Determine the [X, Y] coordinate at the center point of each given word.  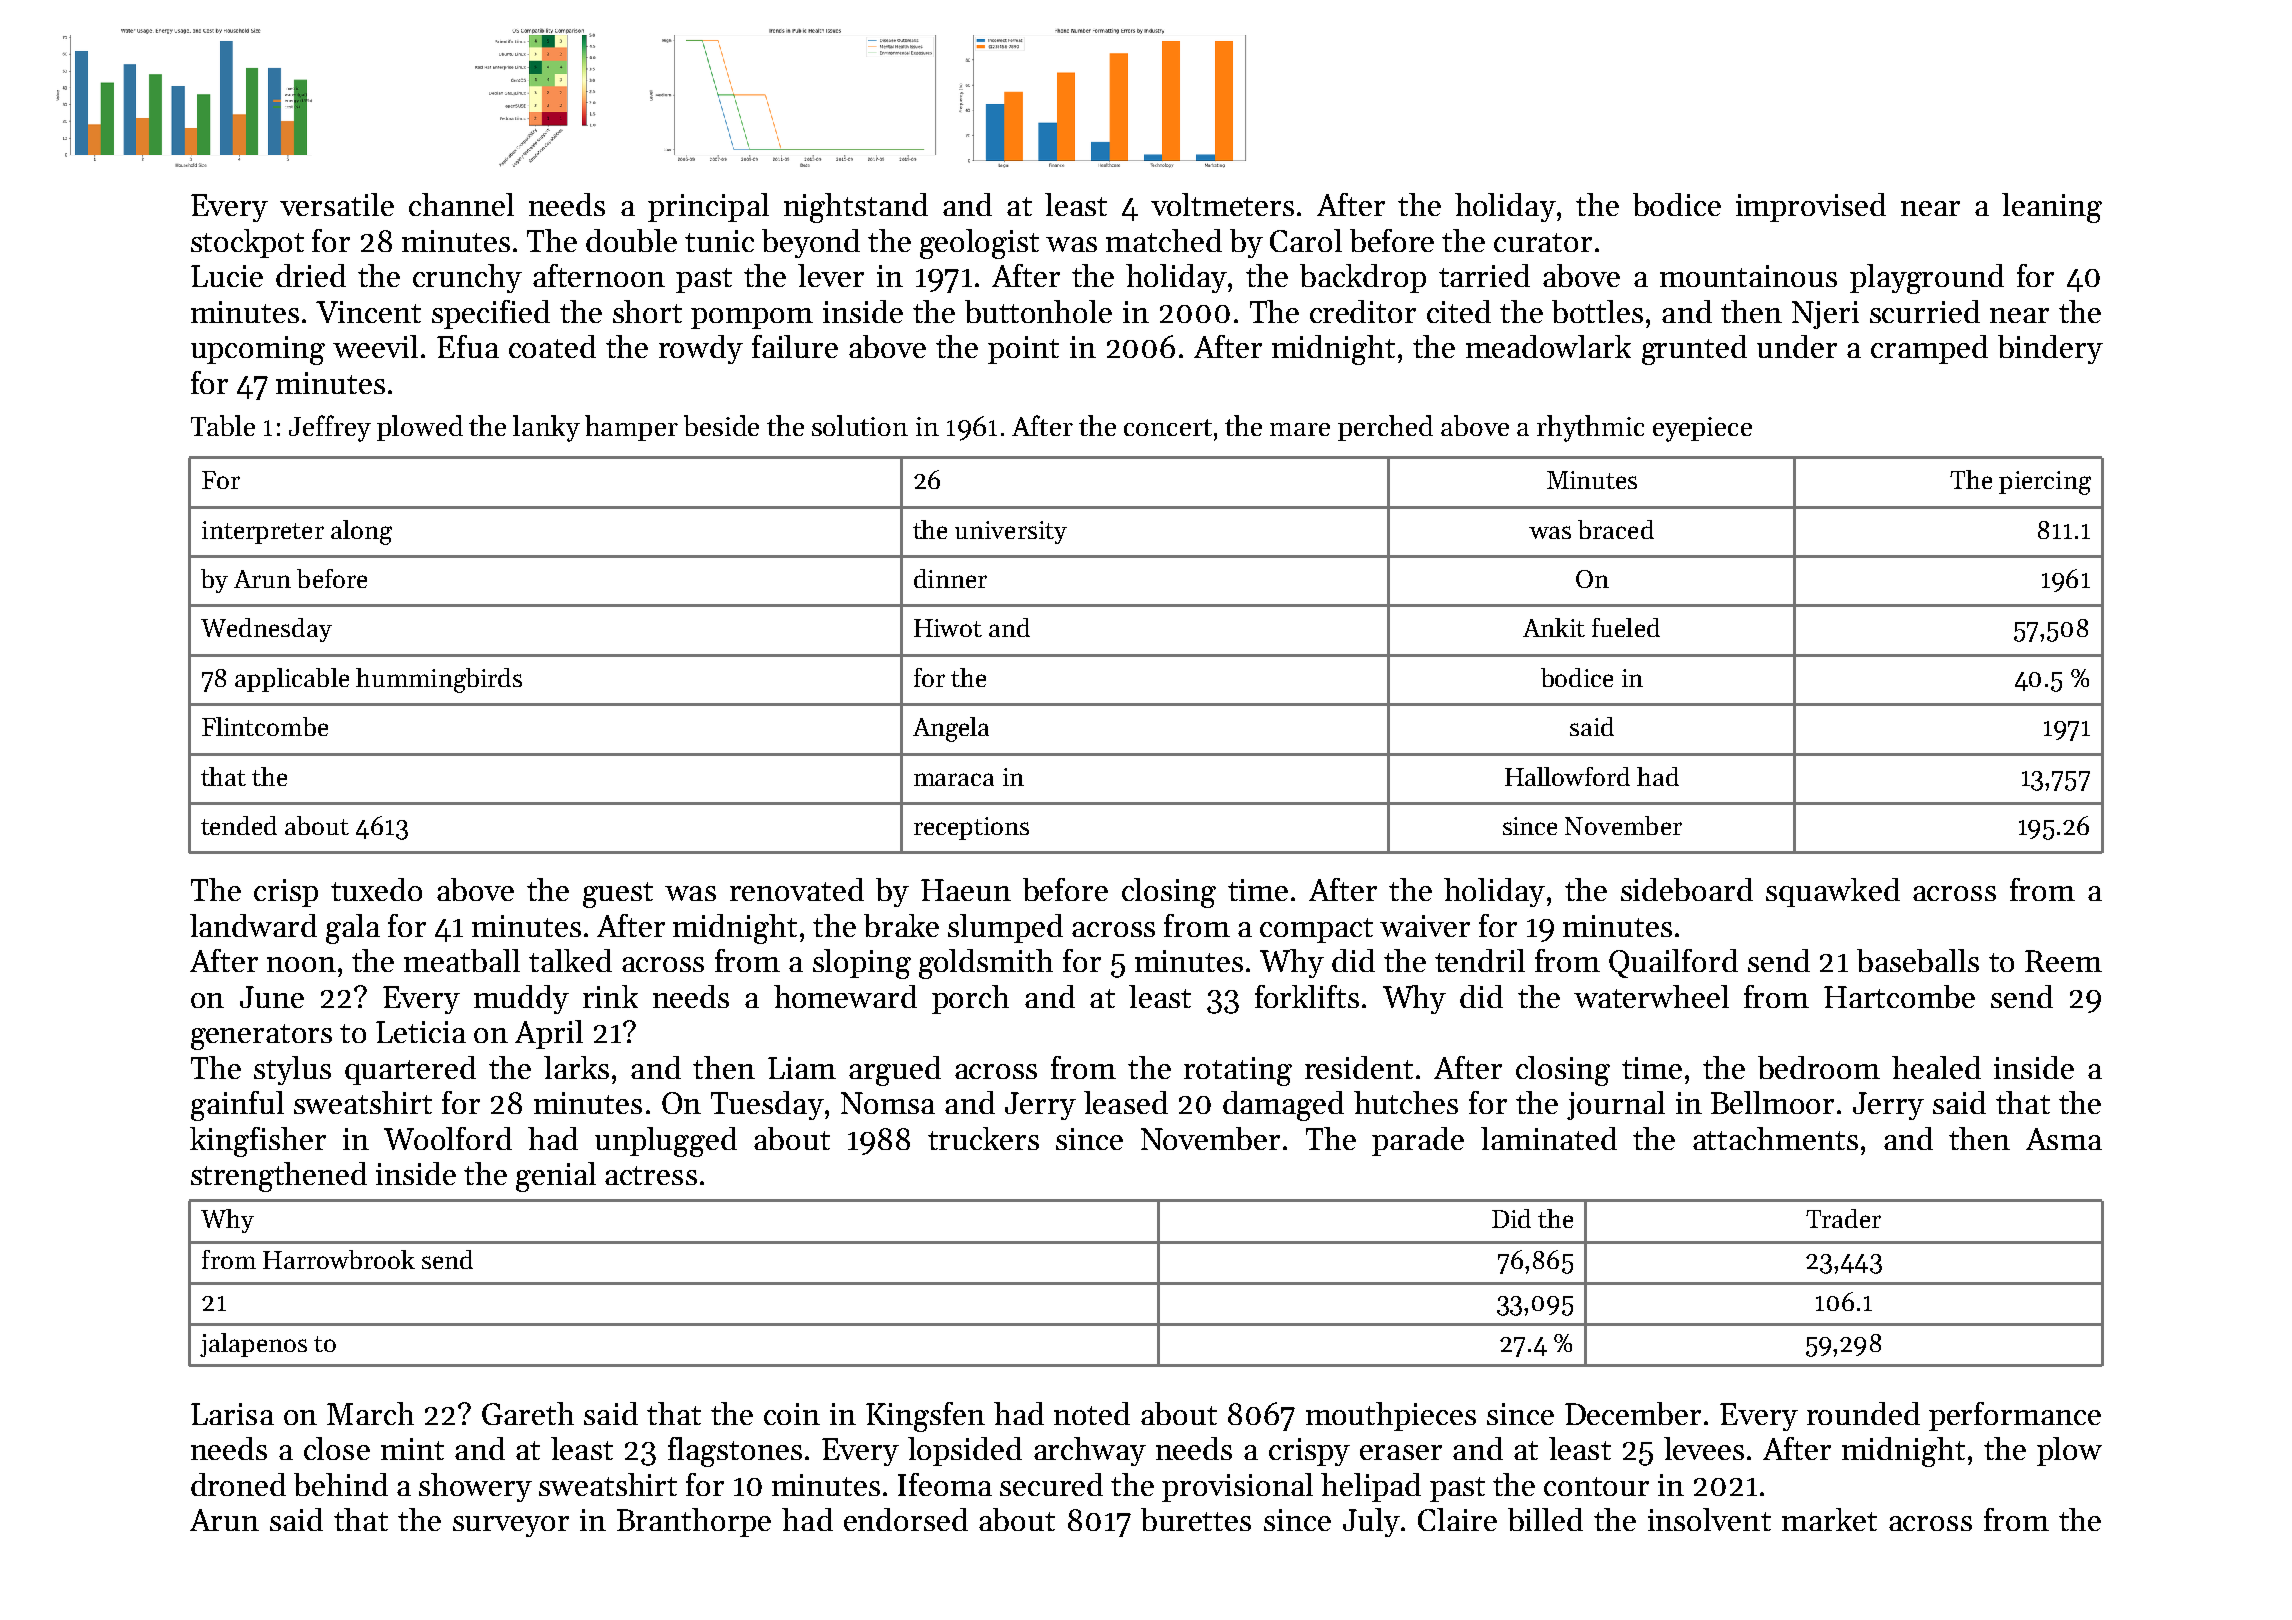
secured [1051, 1484]
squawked [1833, 892]
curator [1543, 242]
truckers [983, 1138]
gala [353, 929]
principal [708, 207]
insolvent [1709, 1519]
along [361, 532]
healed [1936, 1067]
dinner [950, 578]
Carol [1306, 240]
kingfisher [258, 1142]
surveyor [511, 1526]
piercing [2045, 483]
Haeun [966, 890]
